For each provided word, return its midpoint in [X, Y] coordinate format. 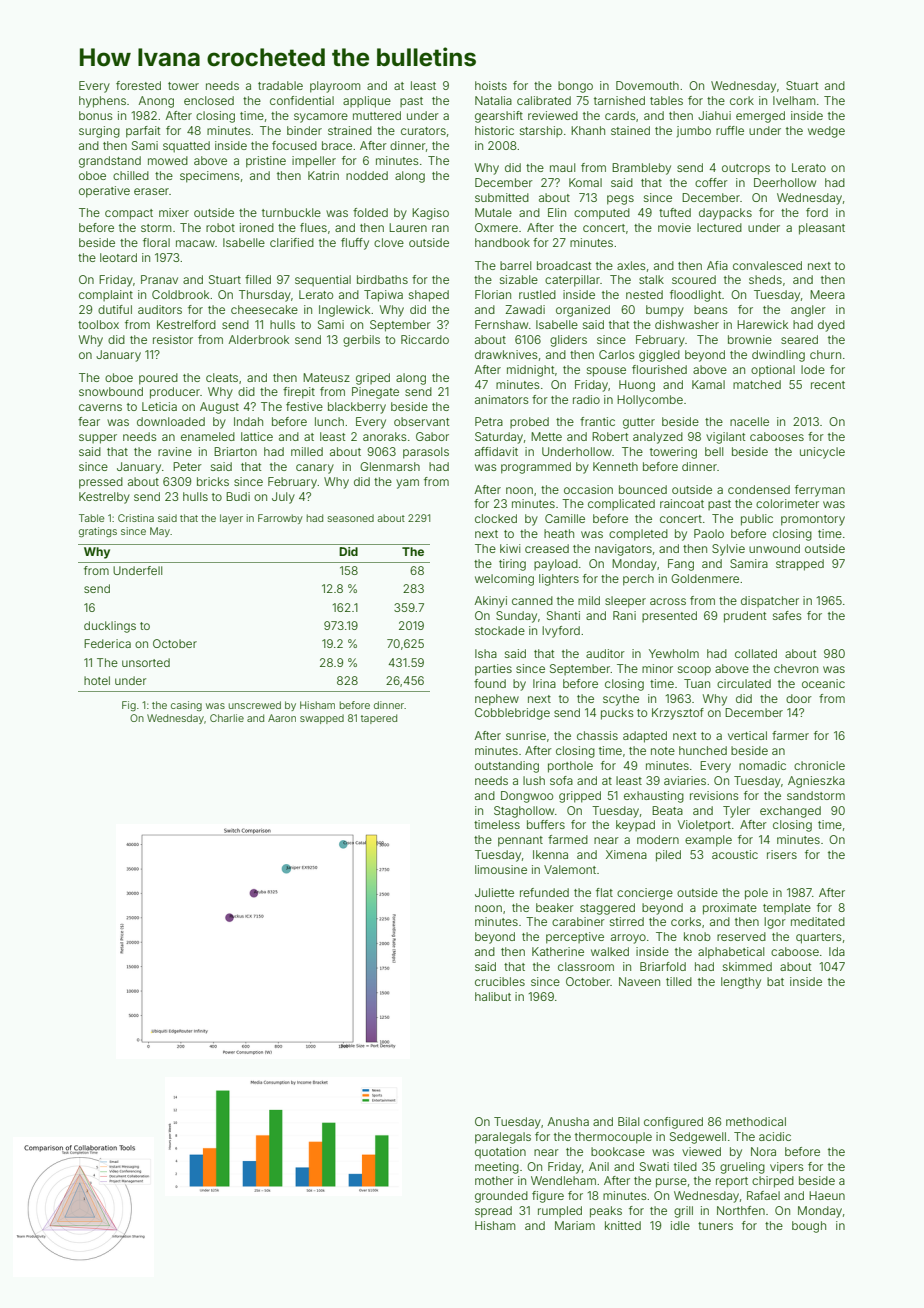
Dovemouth [647, 85]
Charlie [227, 718]
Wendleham [563, 1180]
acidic [775, 1136]
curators [423, 131]
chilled [131, 175]
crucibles [500, 981]
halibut [493, 996]
